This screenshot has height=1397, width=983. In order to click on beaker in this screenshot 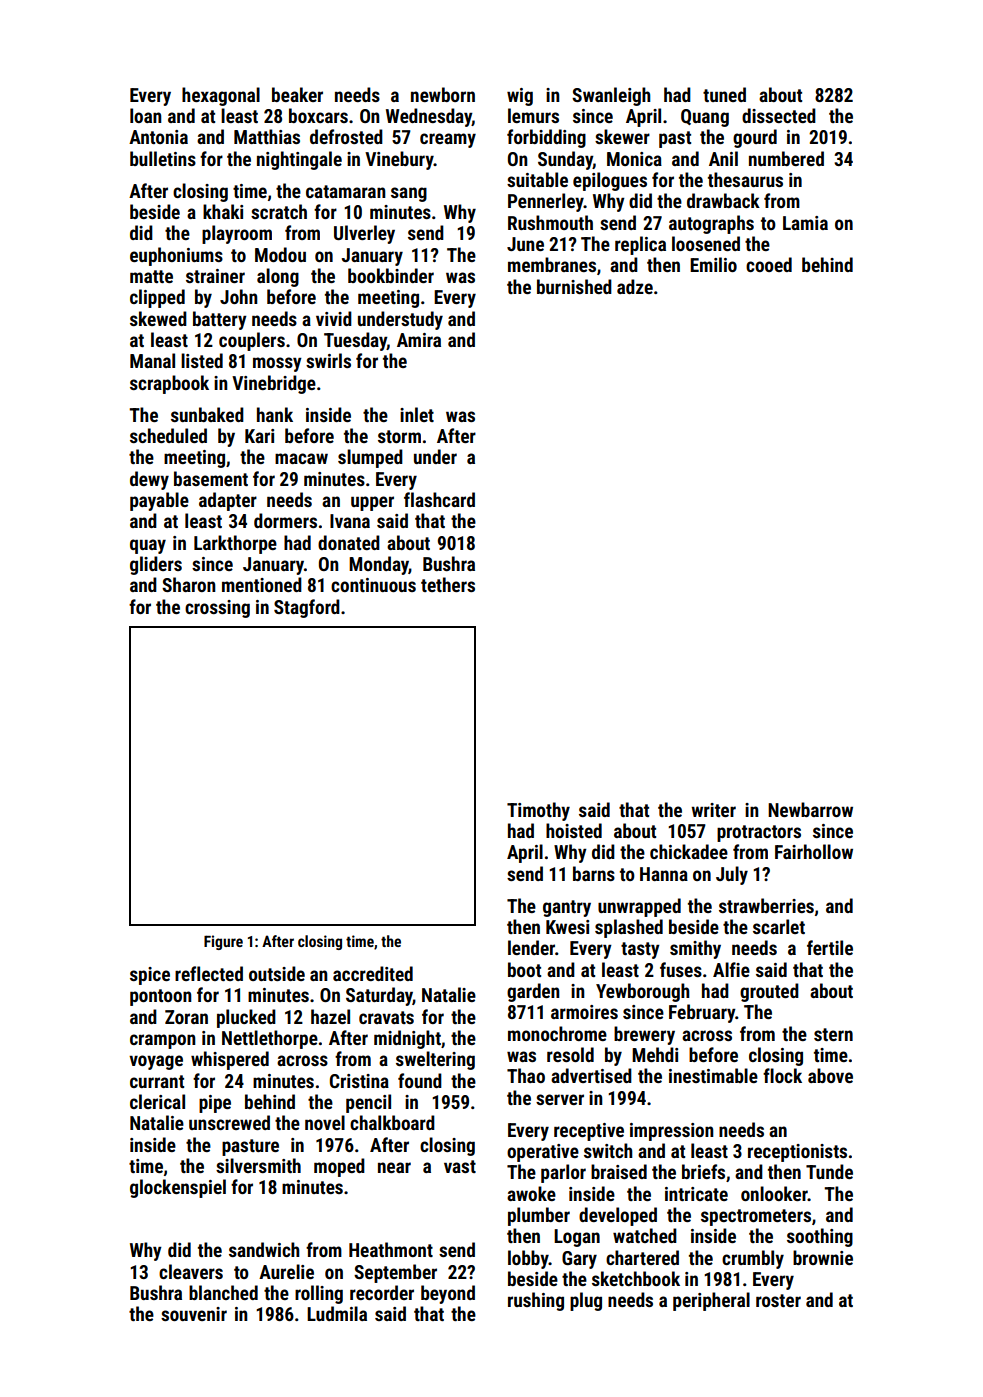, I will do `click(297, 94)`.
